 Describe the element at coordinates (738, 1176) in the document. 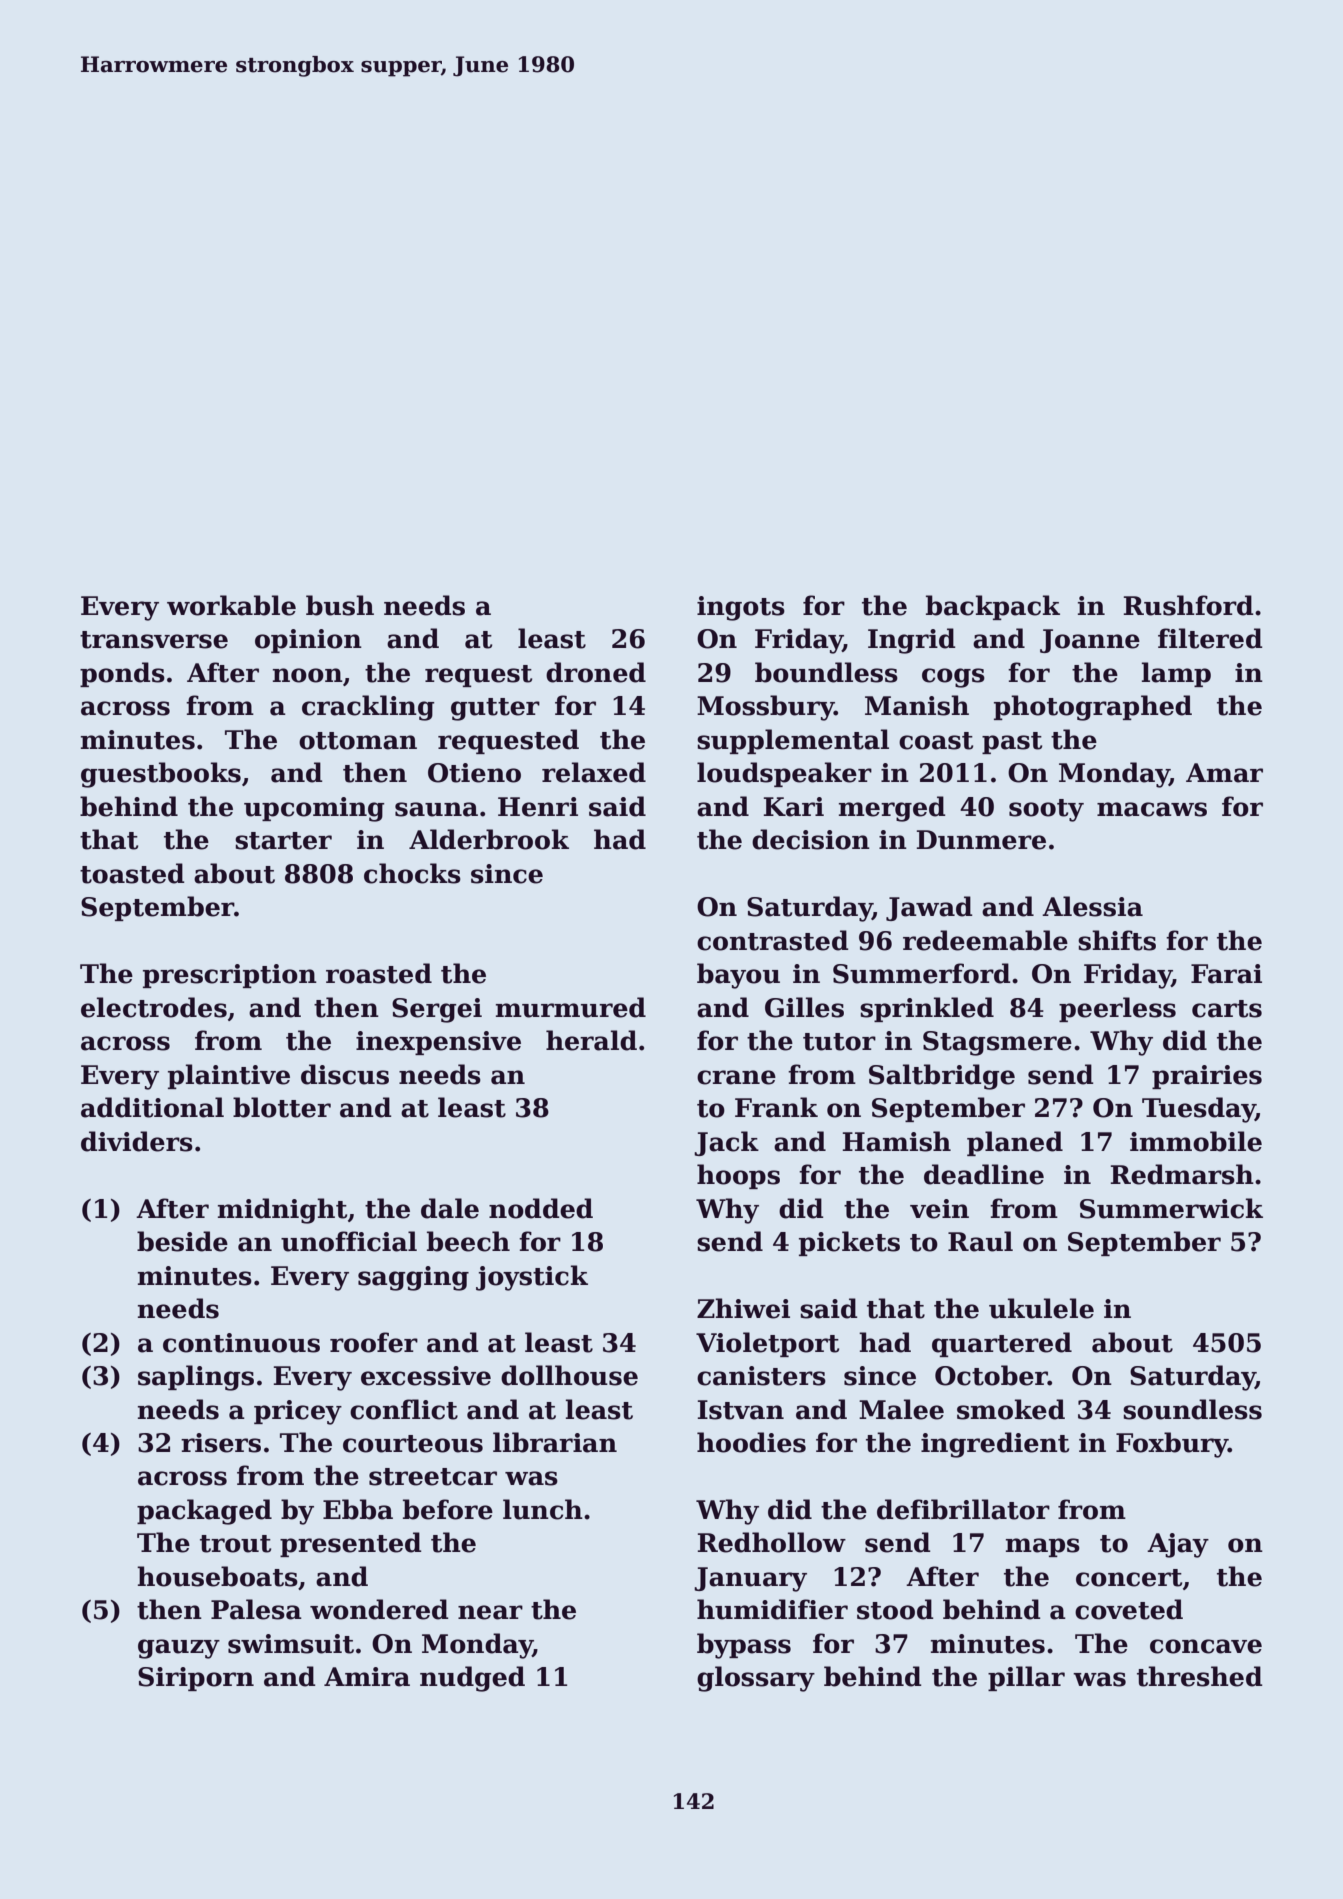

I see `hoops` at that location.
